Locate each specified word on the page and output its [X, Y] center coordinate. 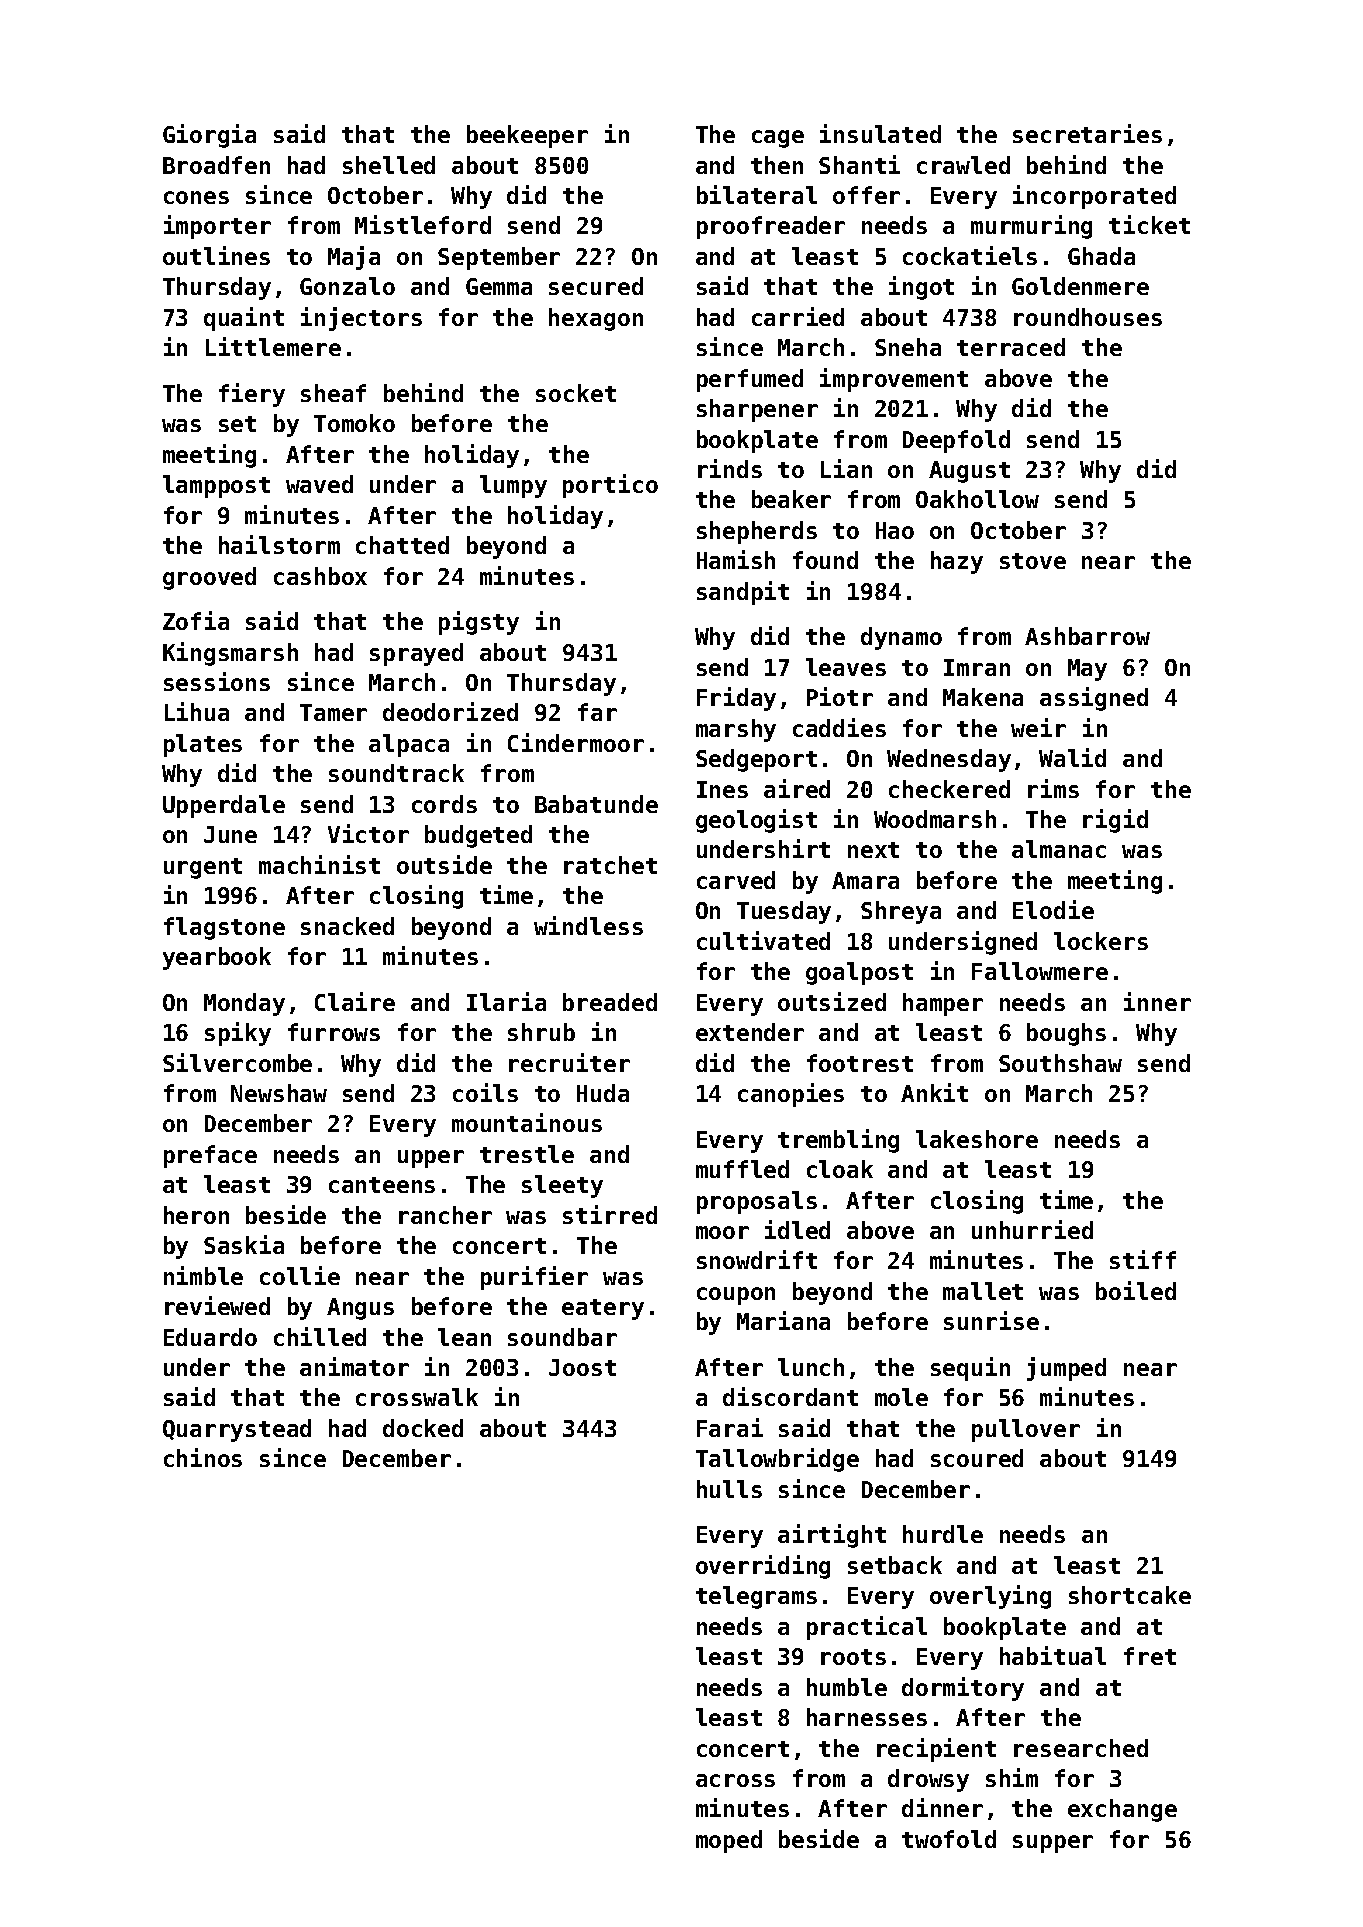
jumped [1066, 1369]
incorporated [1094, 197]
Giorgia [209, 136]
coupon [736, 1296]
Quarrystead [237, 1430]
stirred [610, 1214]
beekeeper [527, 136]
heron [196, 1215]
